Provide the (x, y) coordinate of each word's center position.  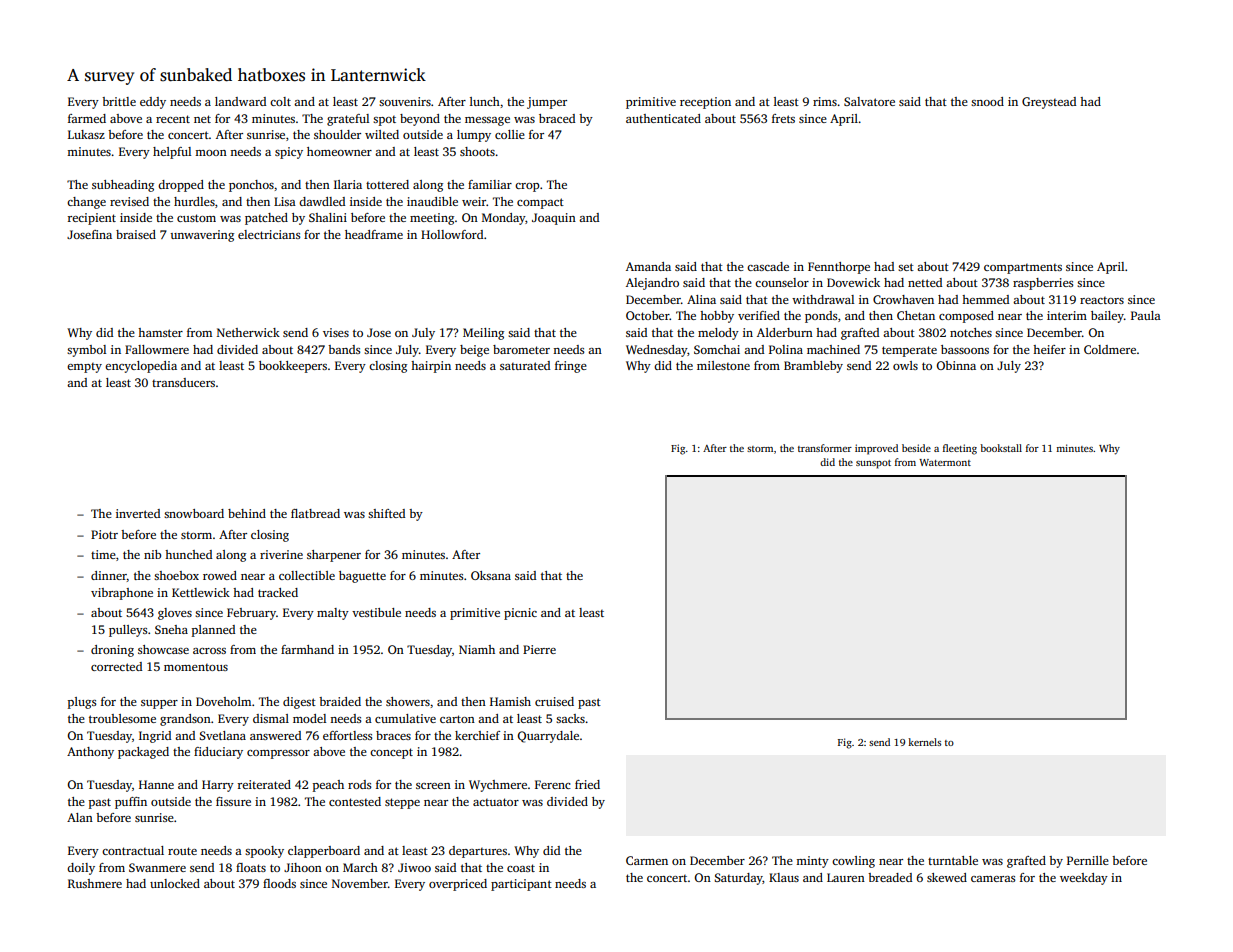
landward (240, 101)
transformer (825, 448)
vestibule (376, 612)
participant (521, 885)
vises (336, 332)
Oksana (491, 575)
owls (905, 365)
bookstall (1001, 448)
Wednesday (656, 351)
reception (705, 103)
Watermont (945, 462)
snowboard (194, 513)
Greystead (1049, 103)
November (360, 883)
